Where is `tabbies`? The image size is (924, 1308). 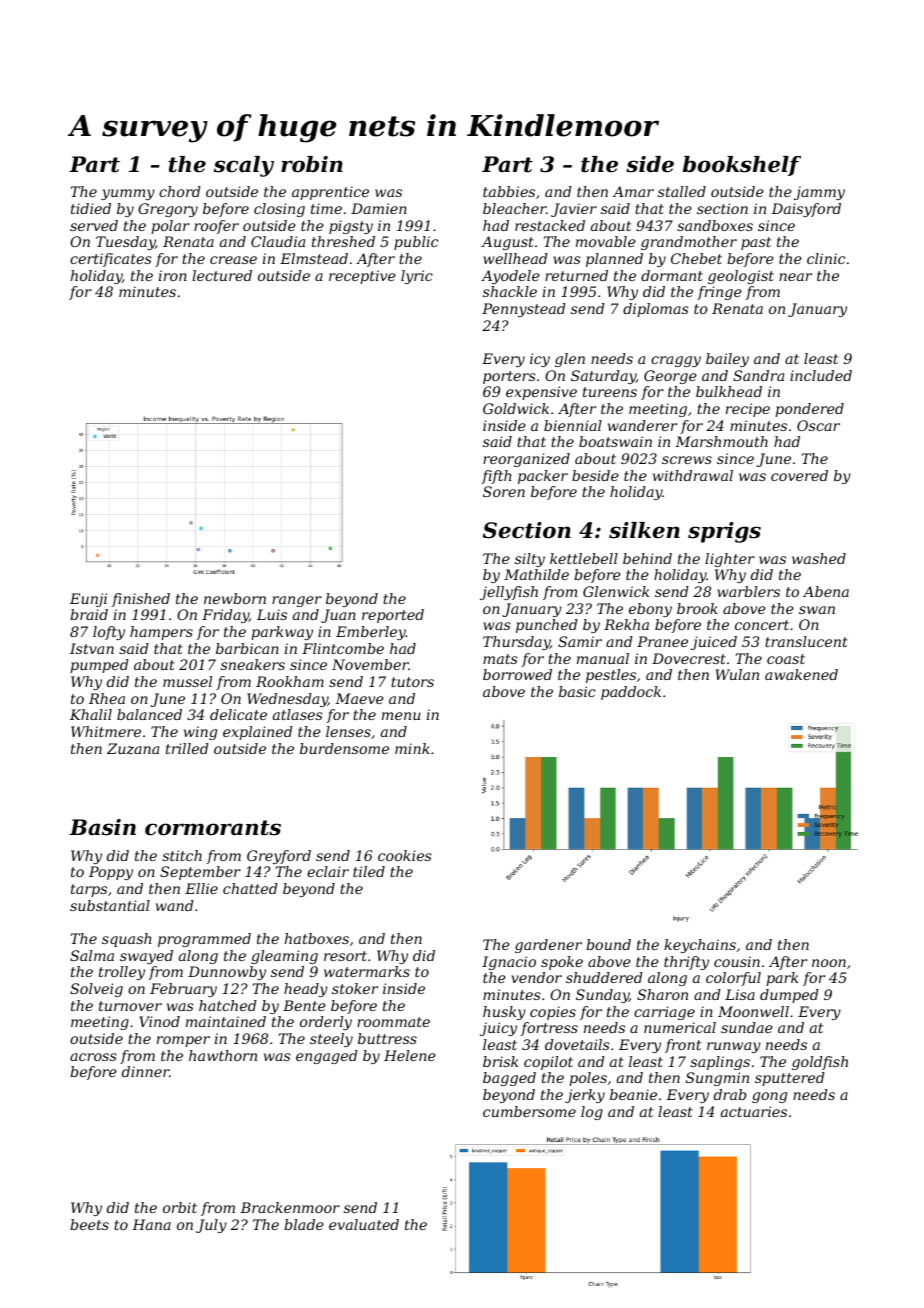
tabbies is located at coordinates (509, 191).
